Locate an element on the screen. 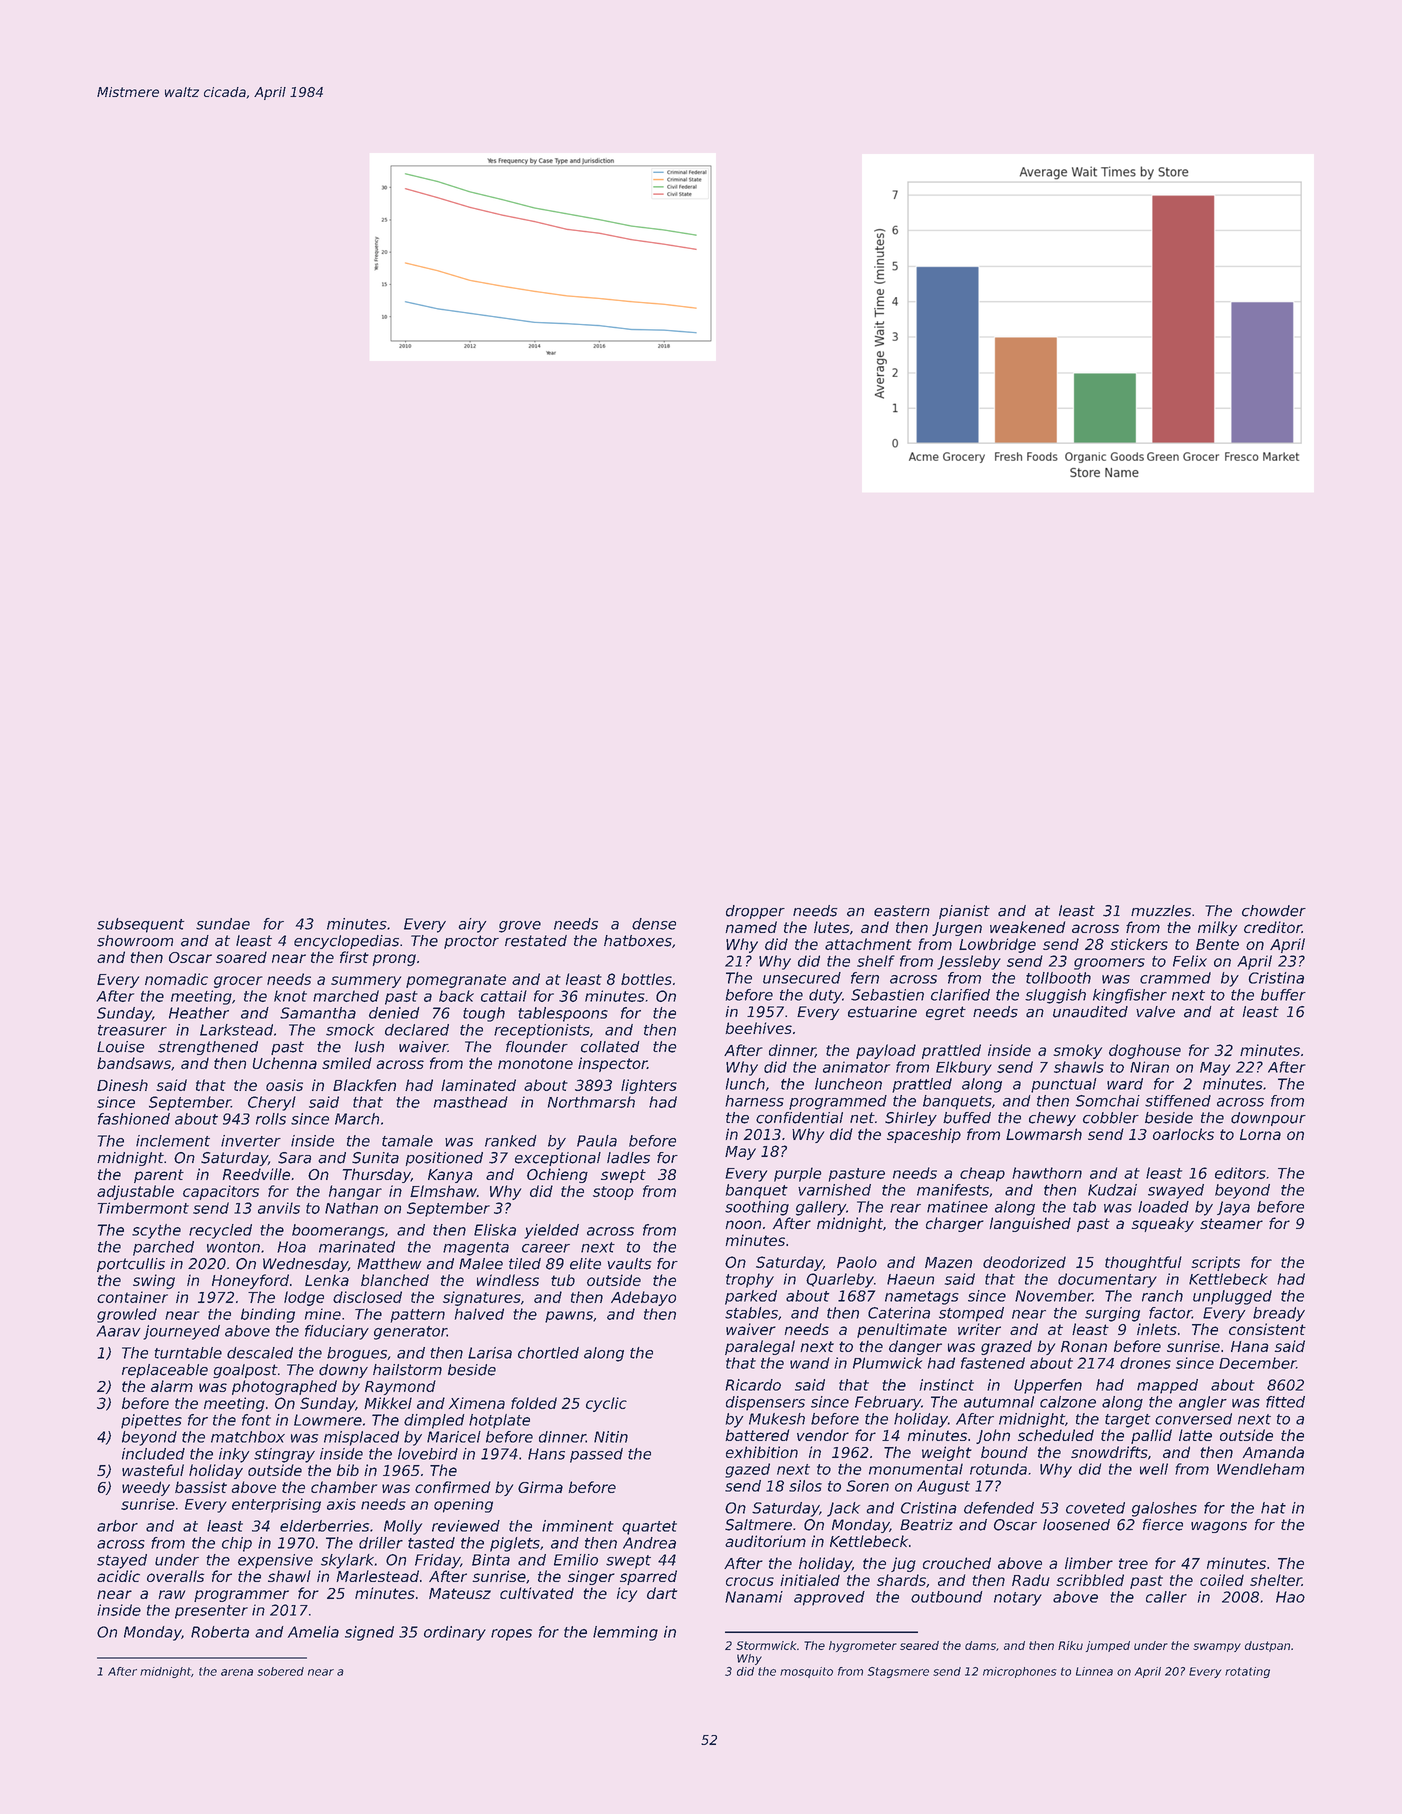  generator is located at coordinates (410, 1333).
